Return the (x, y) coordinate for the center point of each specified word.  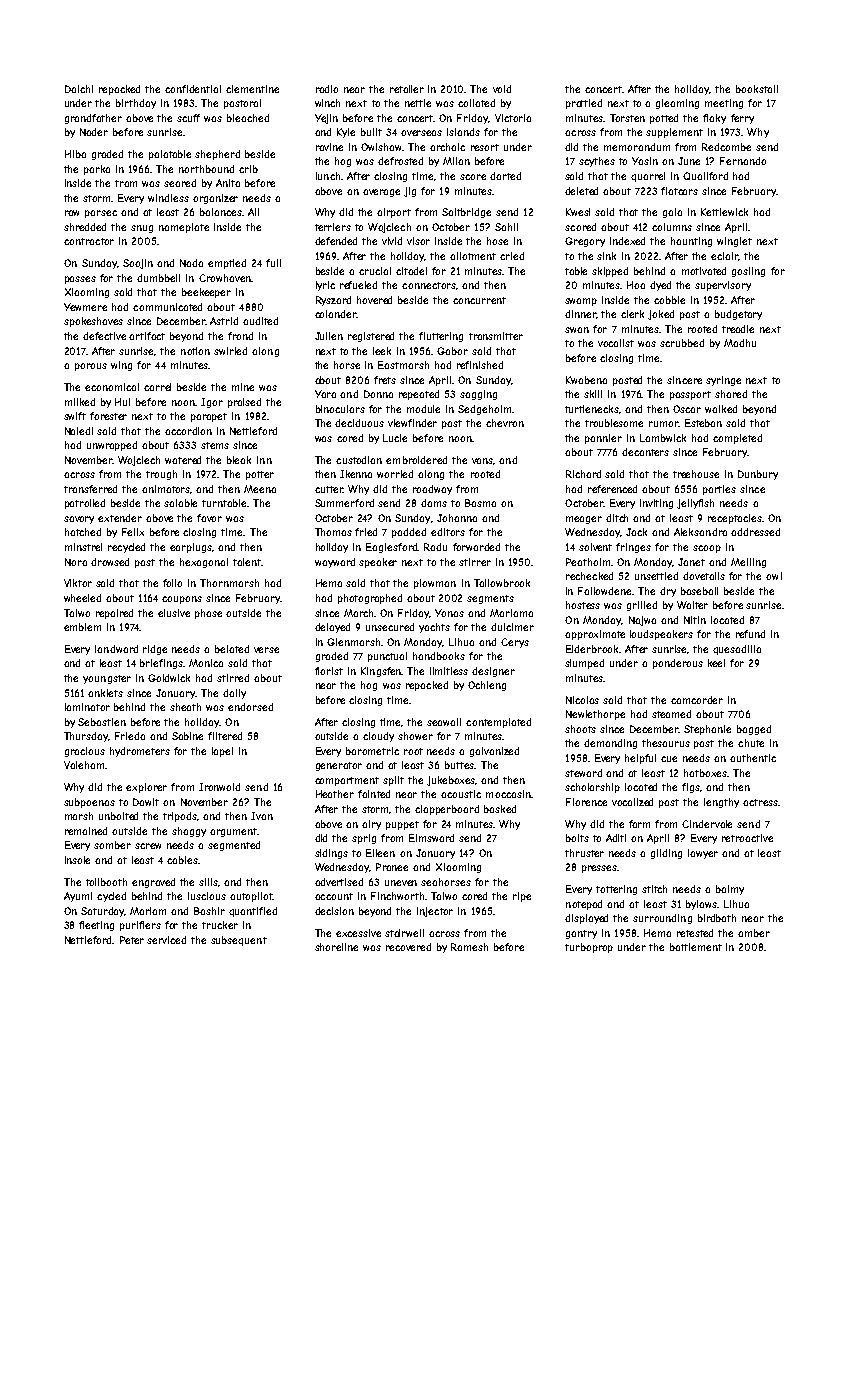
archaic (447, 147)
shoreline (336, 947)
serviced (166, 940)
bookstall (757, 89)
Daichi (79, 89)
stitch (654, 889)
